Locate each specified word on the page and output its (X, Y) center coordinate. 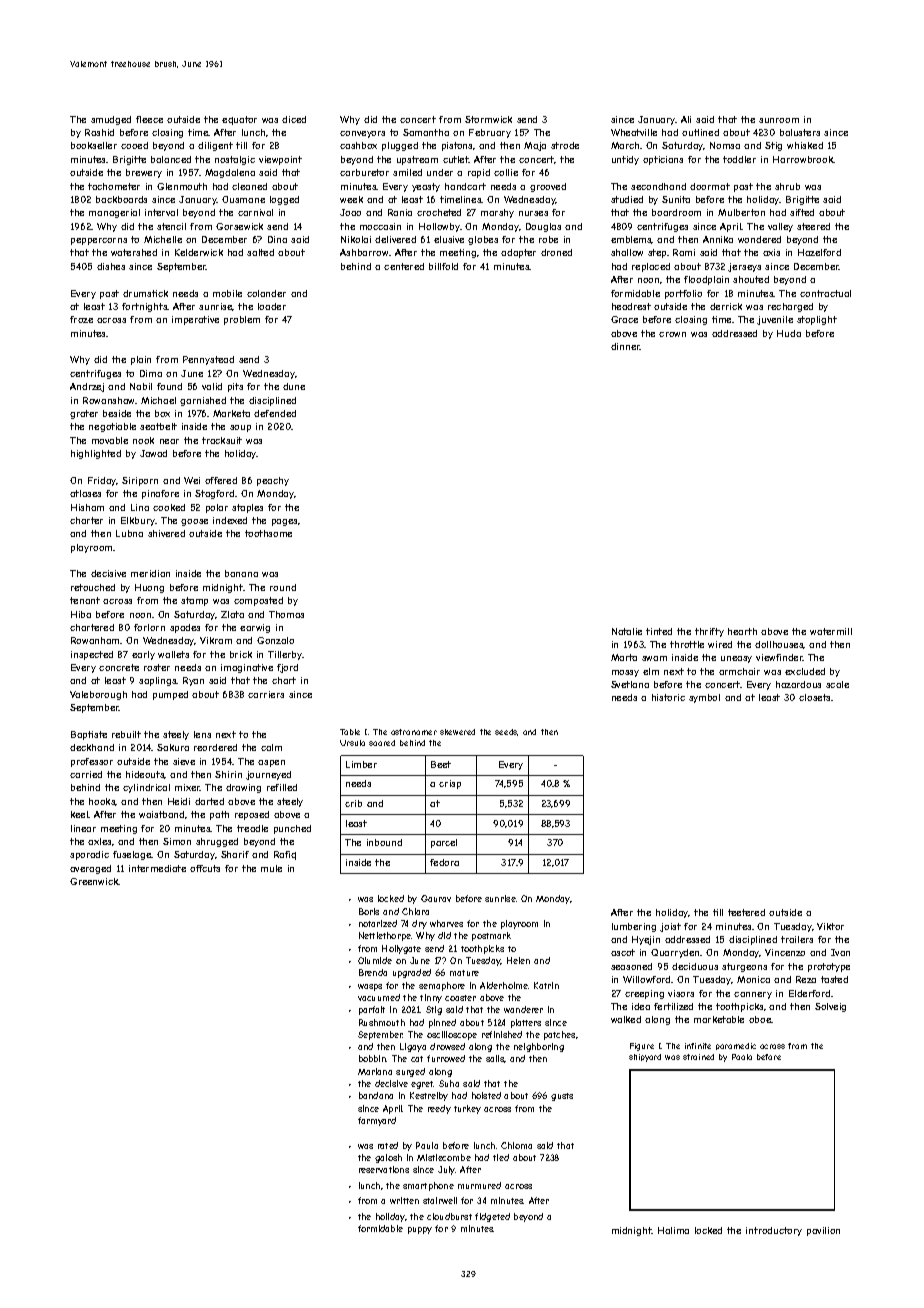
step (657, 253)
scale (837, 684)
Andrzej (87, 387)
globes (483, 240)
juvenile (775, 320)
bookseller (94, 145)
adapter (518, 253)
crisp (450, 784)
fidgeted (492, 1217)
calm (271, 747)
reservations (384, 1169)
